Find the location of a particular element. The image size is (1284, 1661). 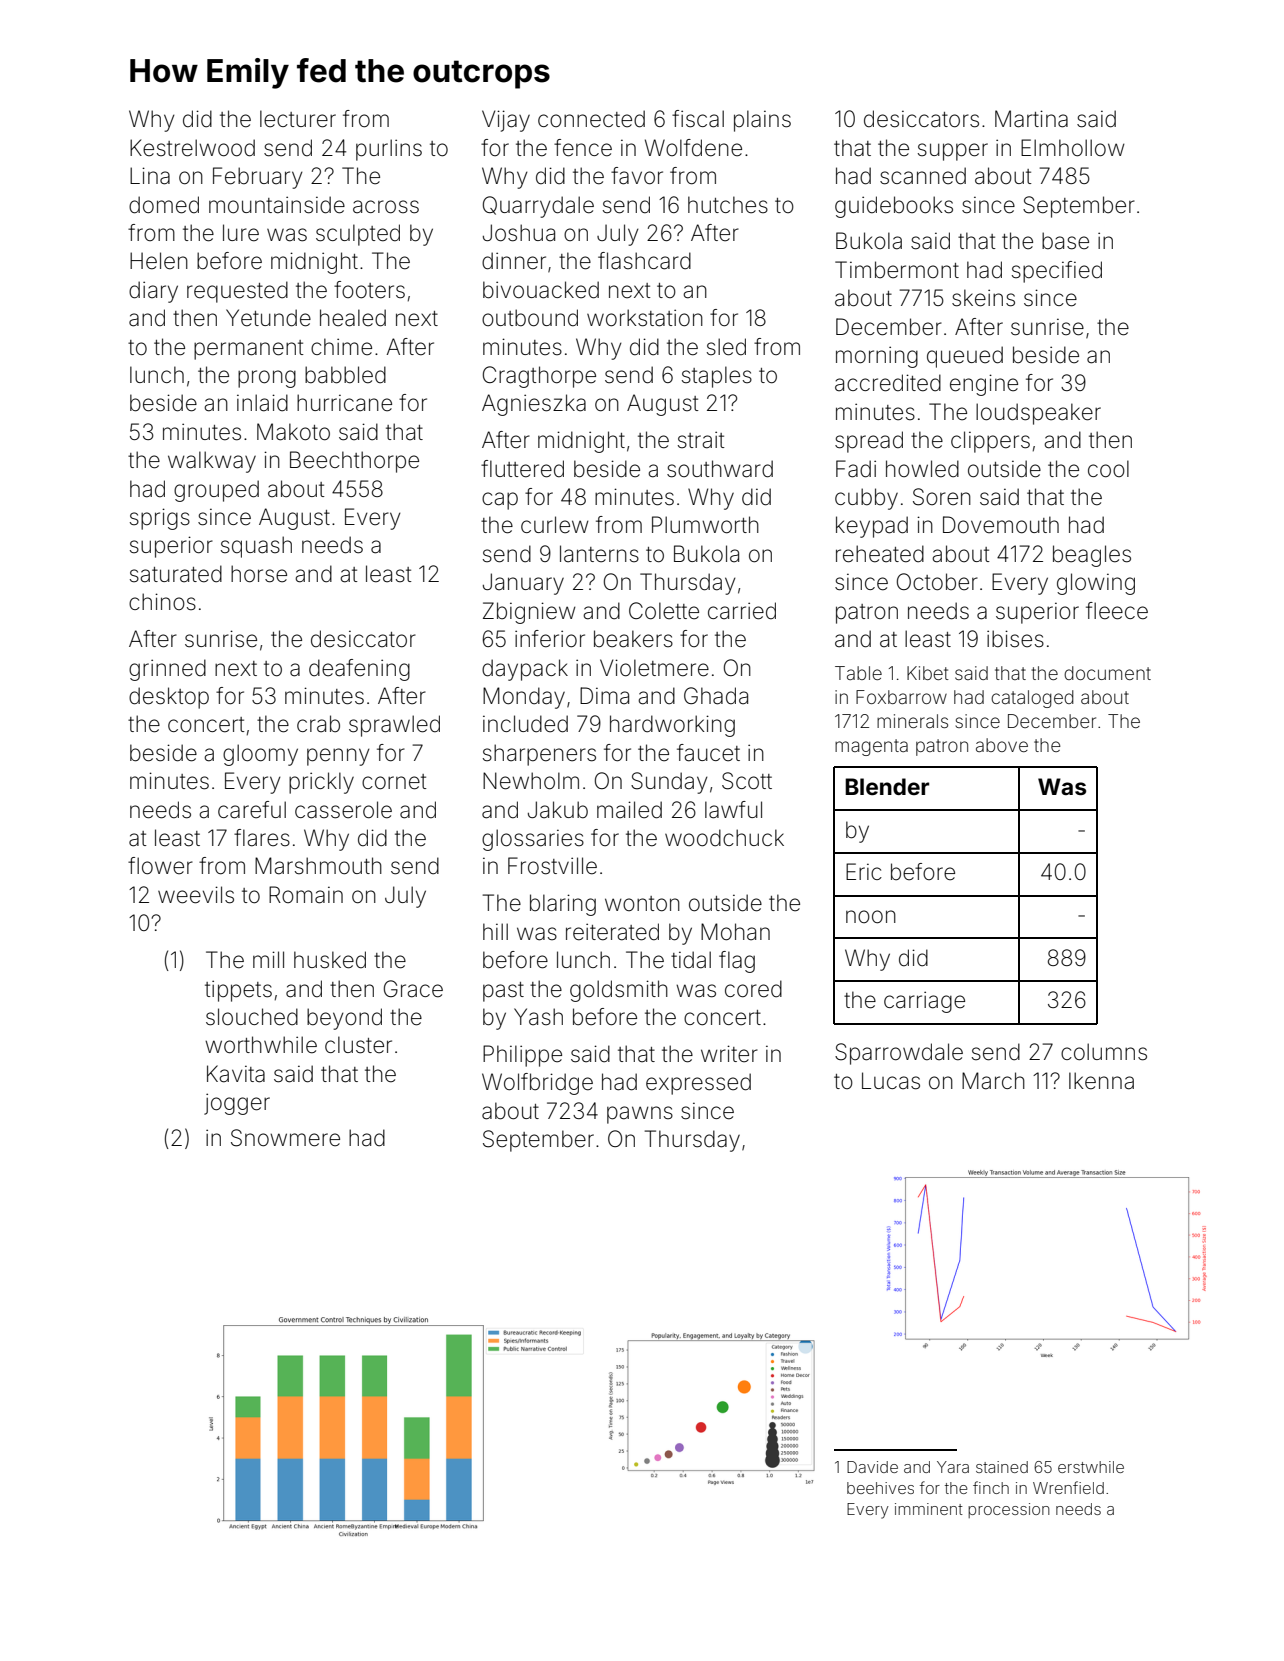

pawns is located at coordinates (640, 1115).
